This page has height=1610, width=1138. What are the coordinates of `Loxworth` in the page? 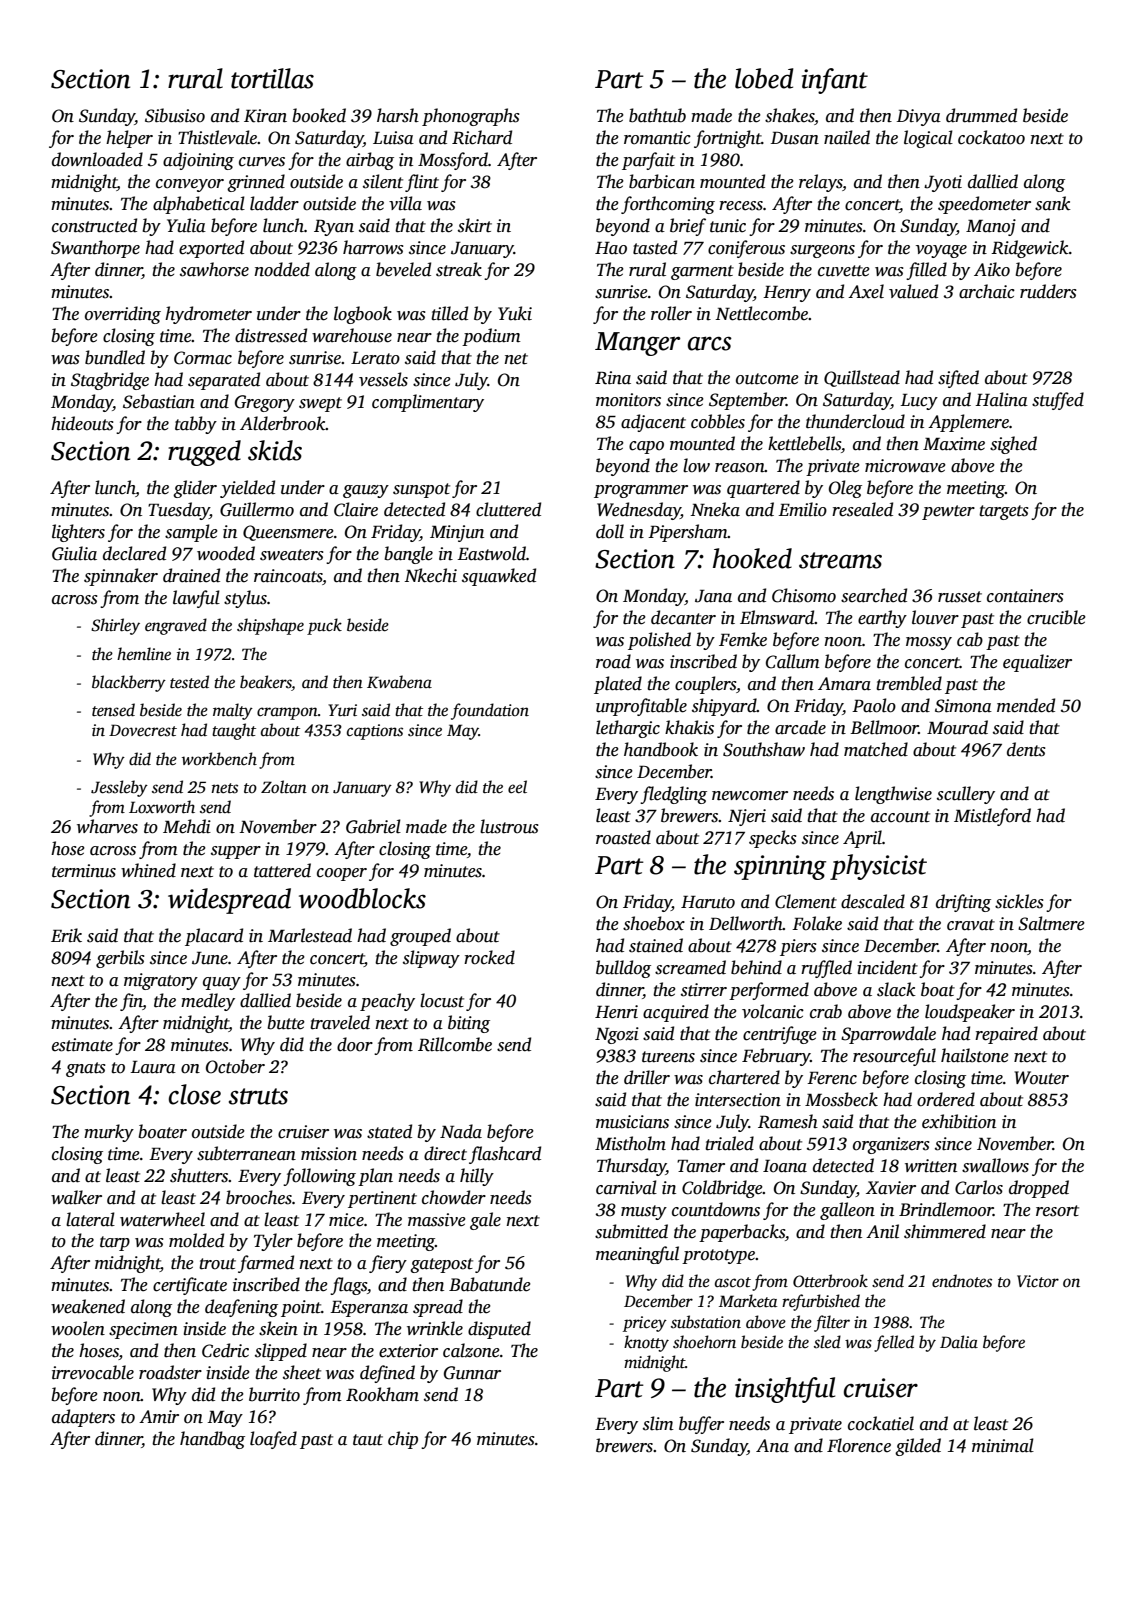 It's located at (162, 807).
